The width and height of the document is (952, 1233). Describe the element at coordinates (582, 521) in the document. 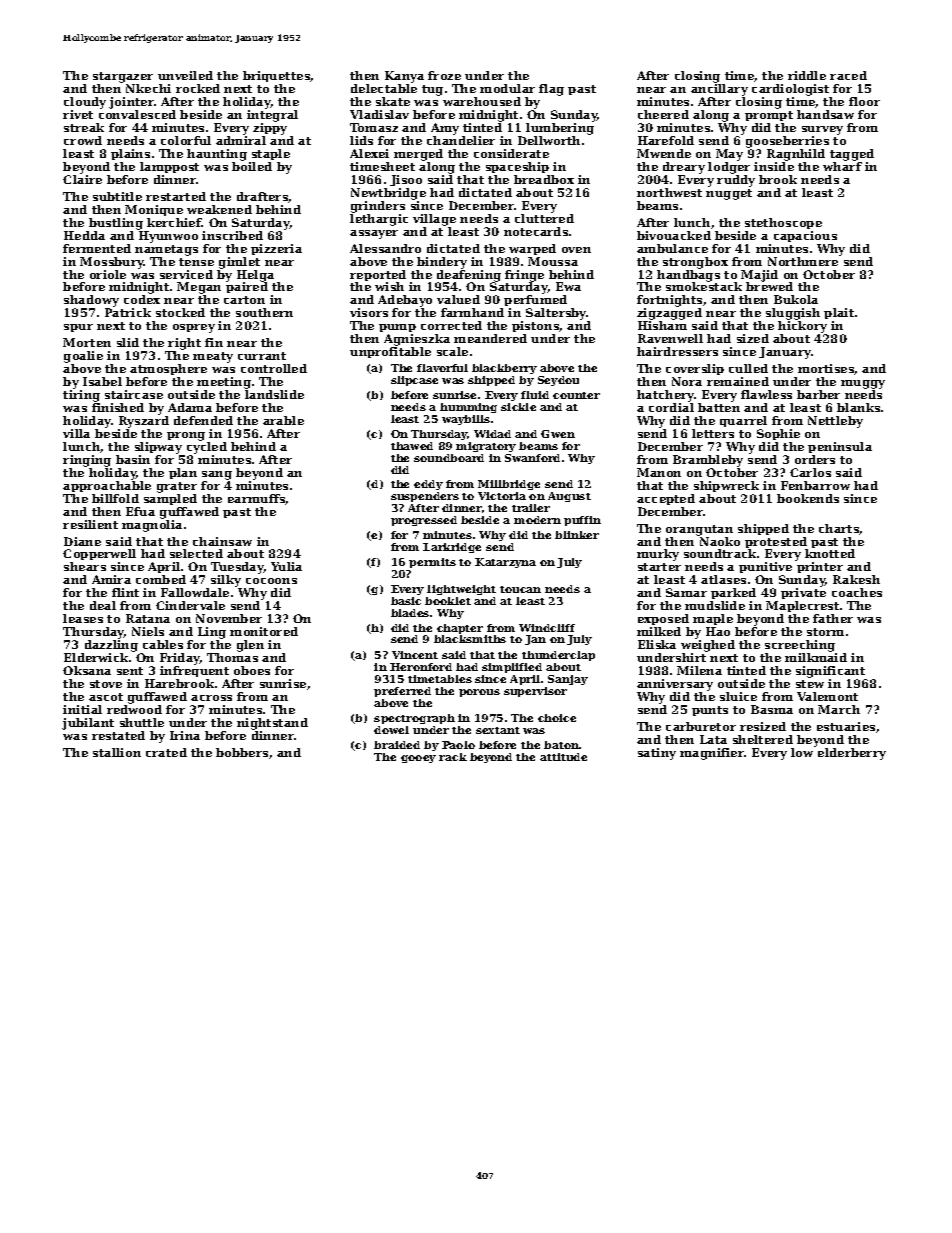

I see `puffin` at that location.
